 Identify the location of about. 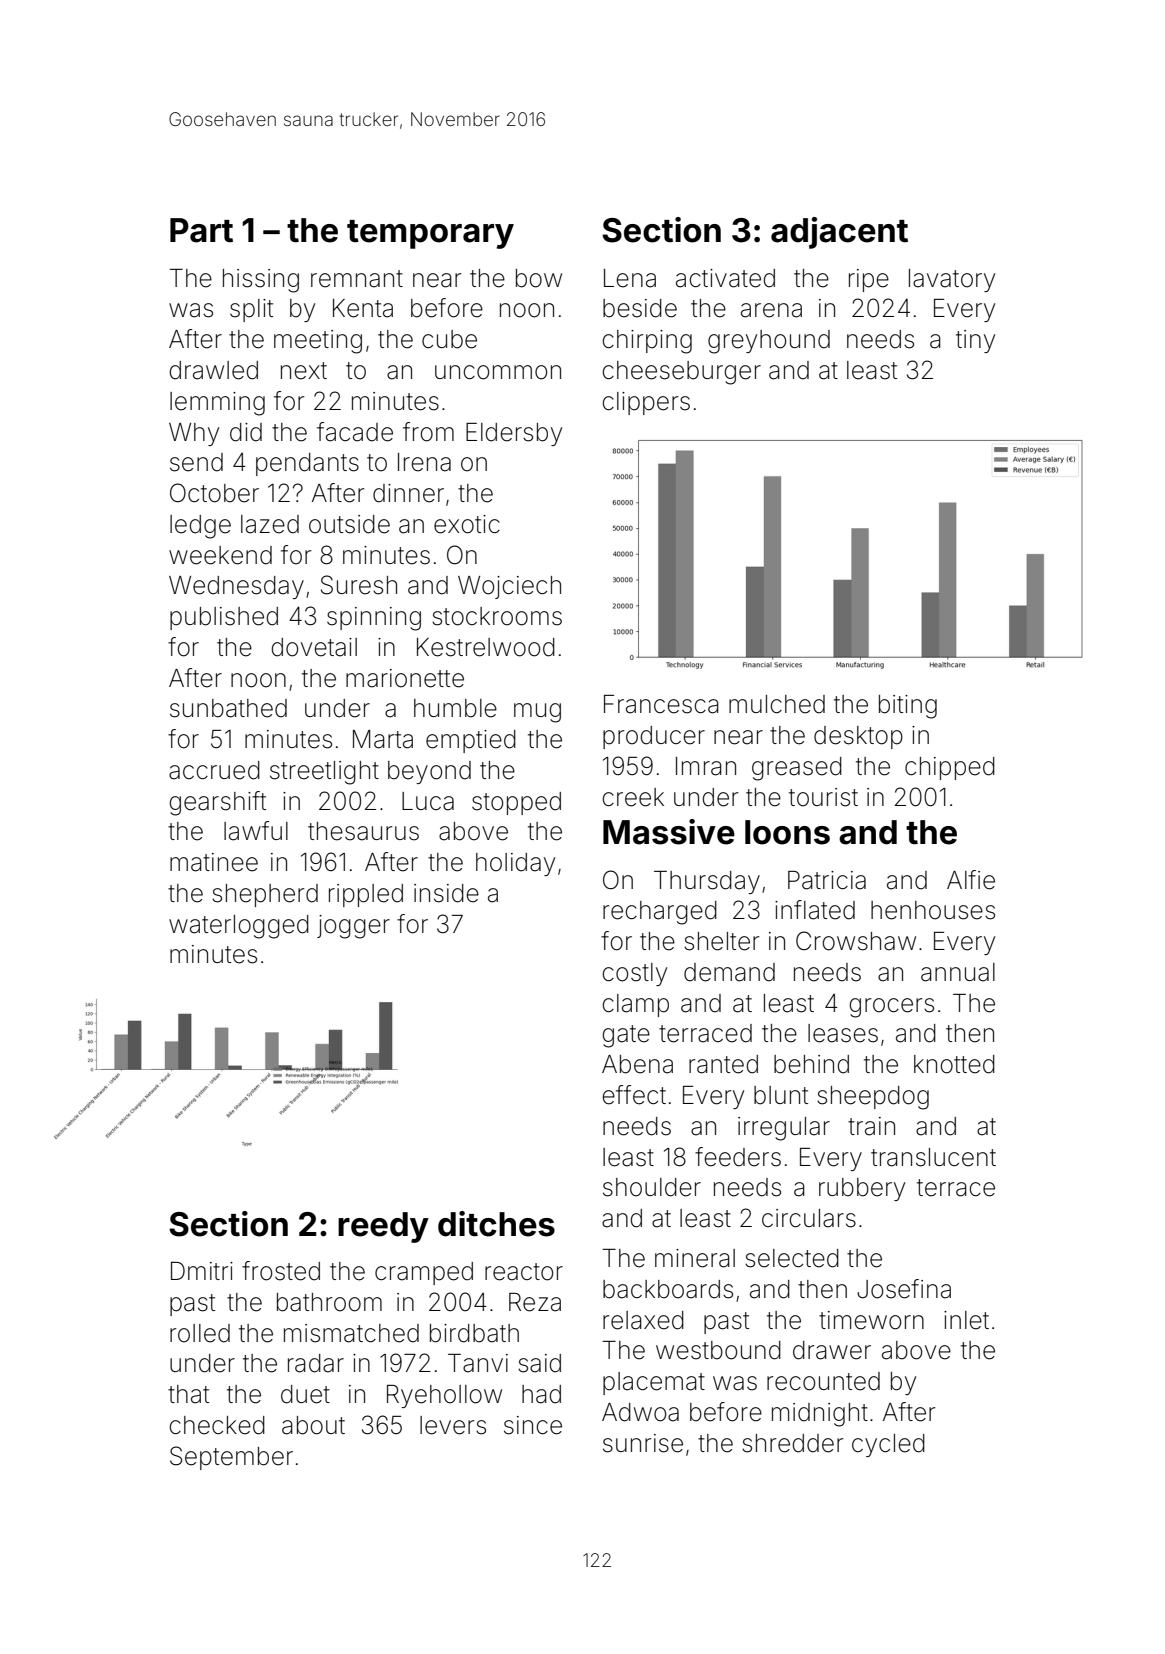
(313, 1425).
